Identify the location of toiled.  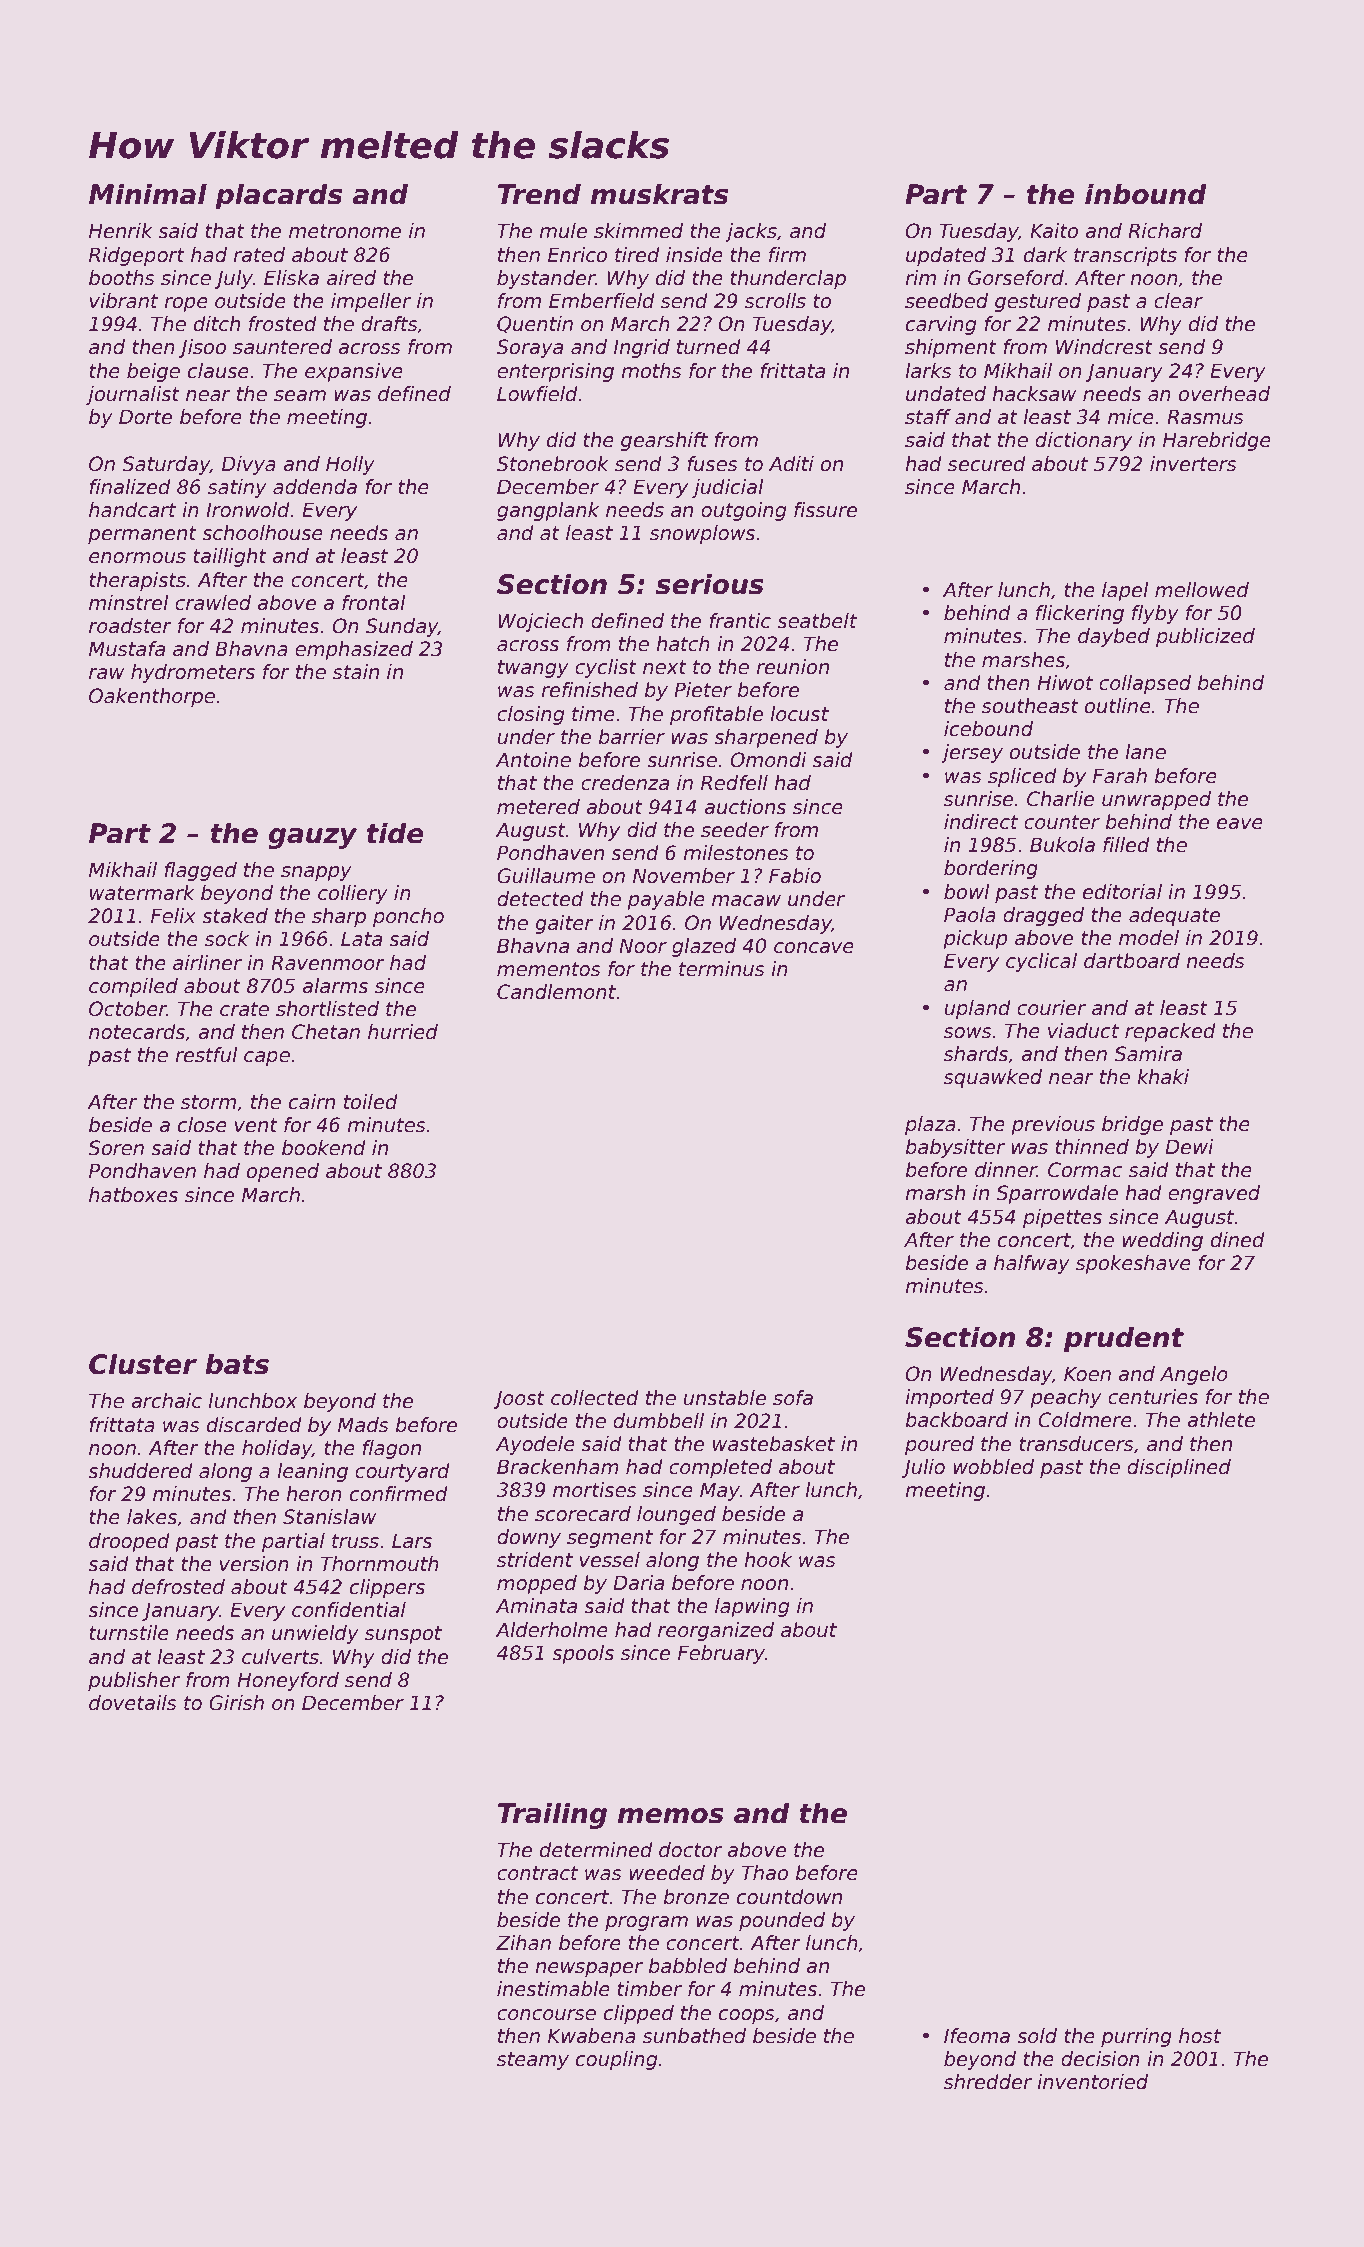
(371, 1102).
